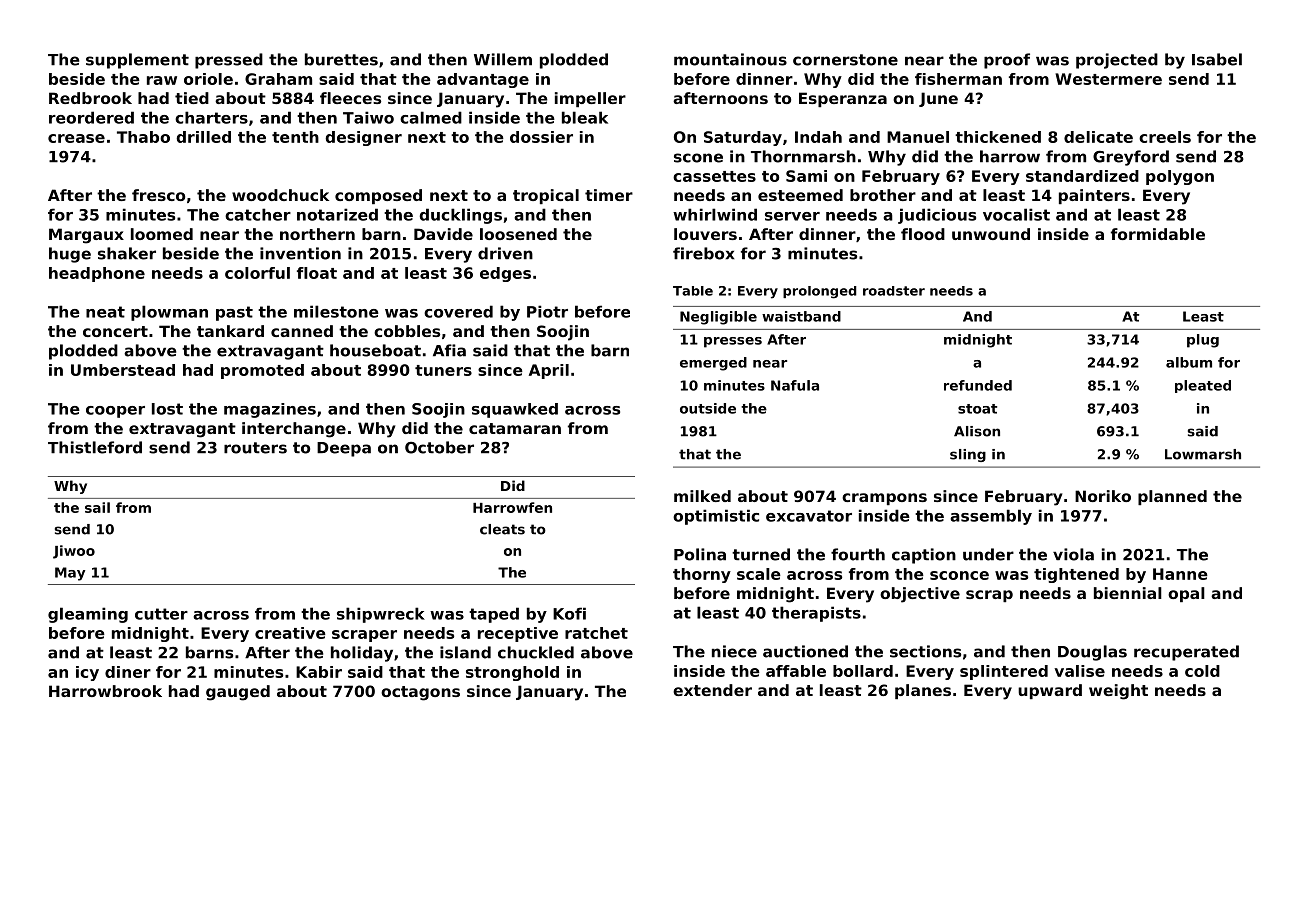 The image size is (1308, 924). What do you see at coordinates (443, 370) in the screenshot?
I see `tuners` at bounding box center [443, 370].
